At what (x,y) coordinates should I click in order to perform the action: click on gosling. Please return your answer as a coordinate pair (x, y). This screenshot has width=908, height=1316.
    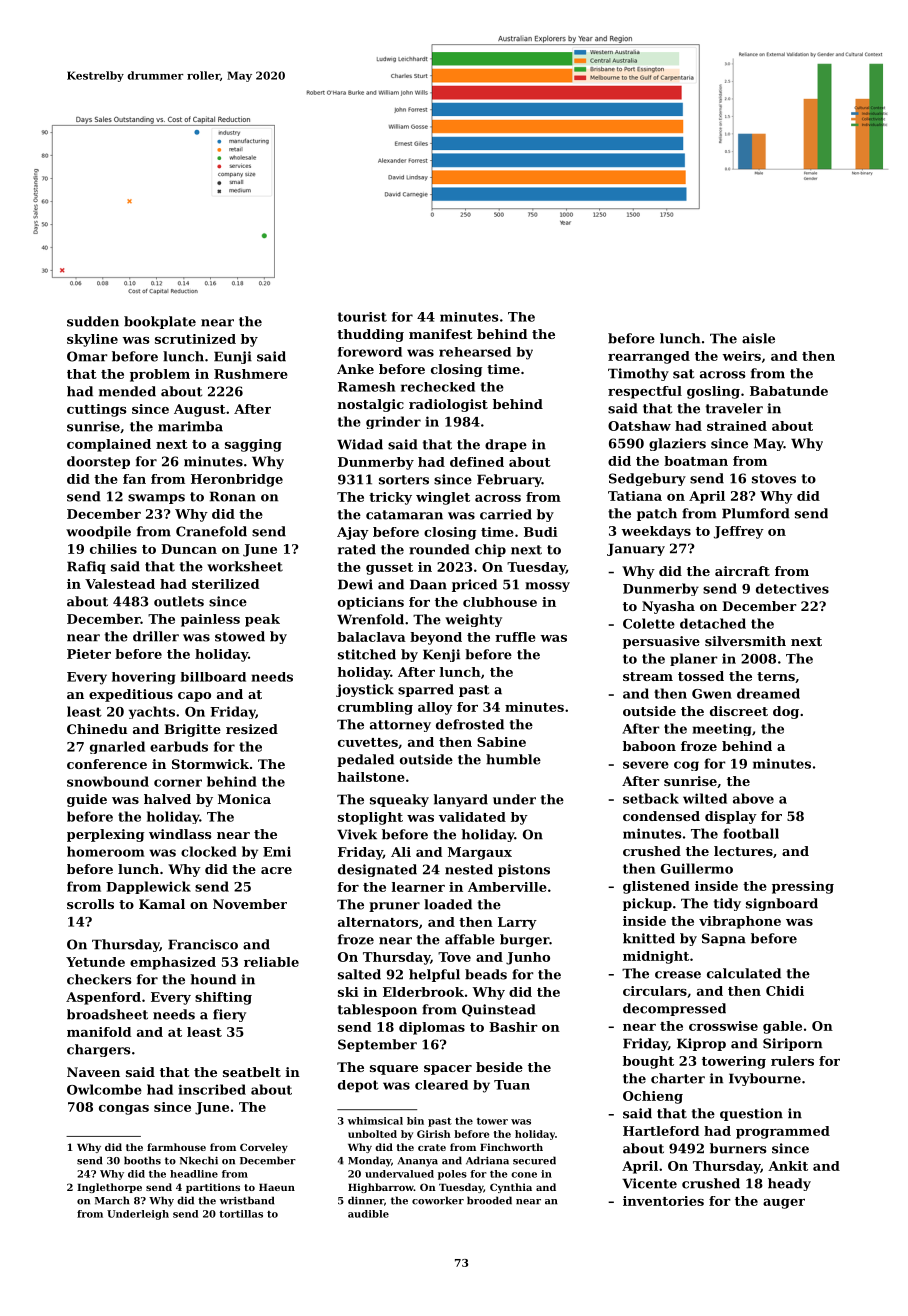
    Looking at the image, I should click on (713, 392).
